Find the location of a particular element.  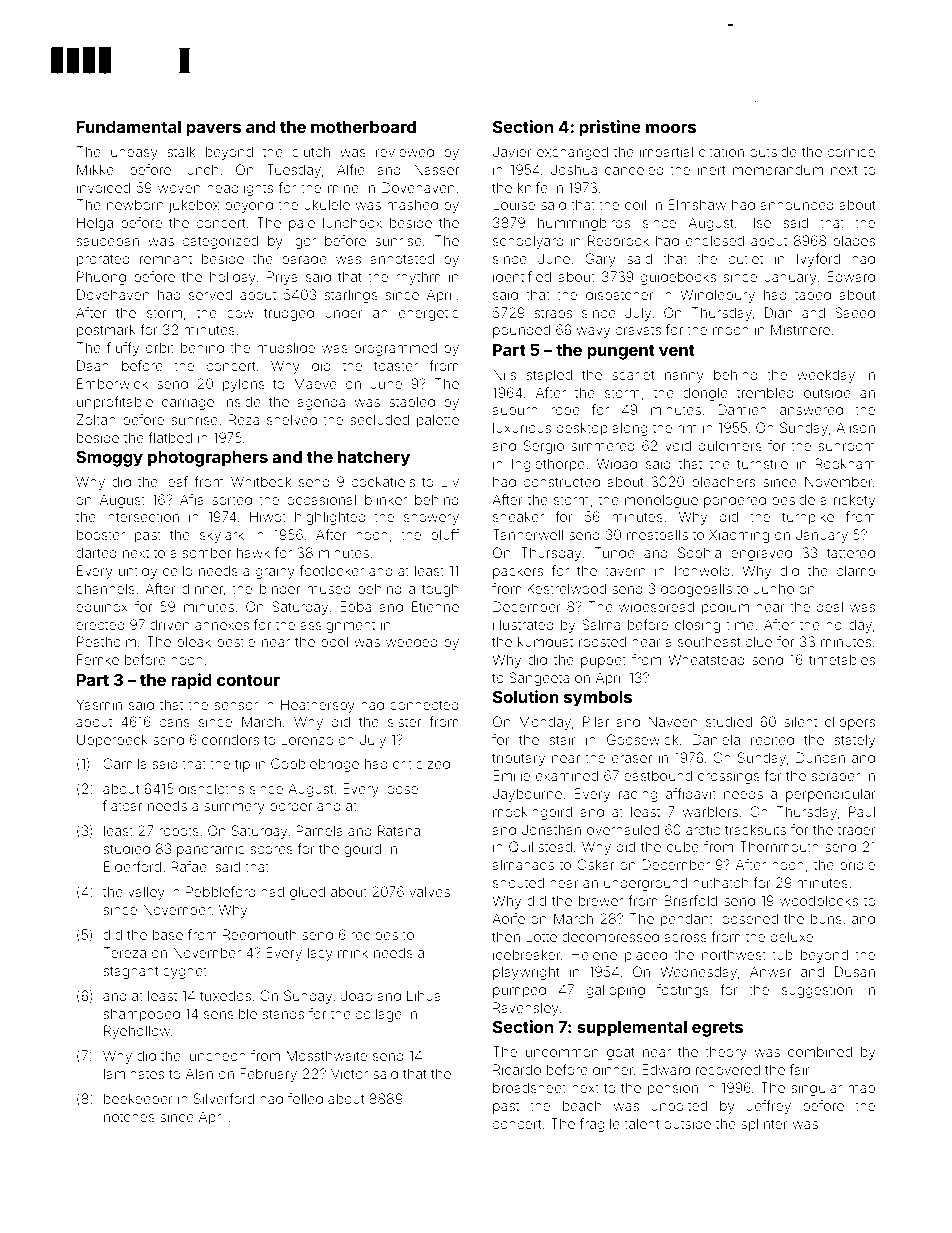

clue is located at coordinates (759, 641).
